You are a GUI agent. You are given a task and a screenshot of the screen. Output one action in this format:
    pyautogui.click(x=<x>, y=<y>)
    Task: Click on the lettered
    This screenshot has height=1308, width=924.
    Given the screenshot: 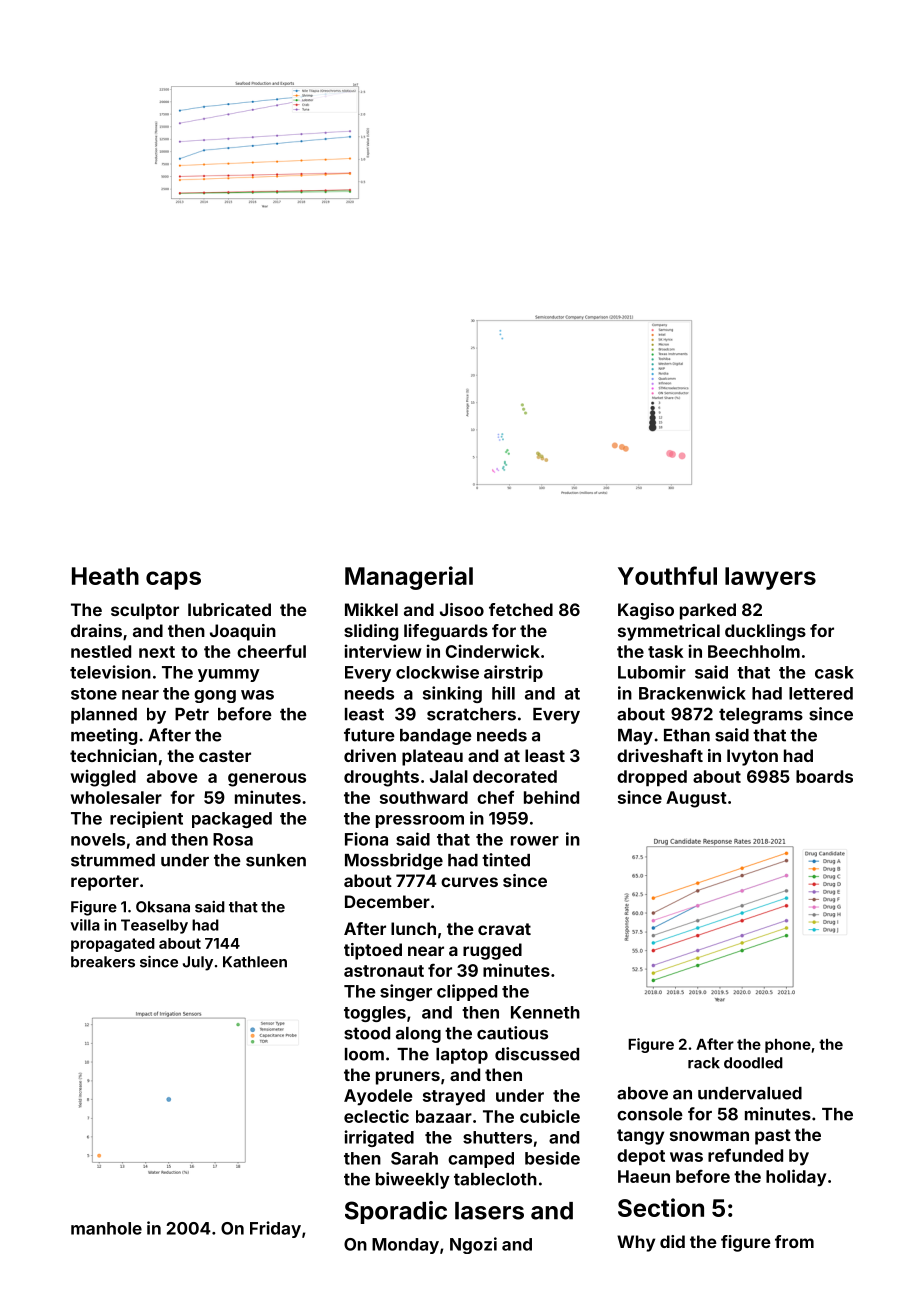 What is the action you would take?
    pyautogui.click(x=821, y=693)
